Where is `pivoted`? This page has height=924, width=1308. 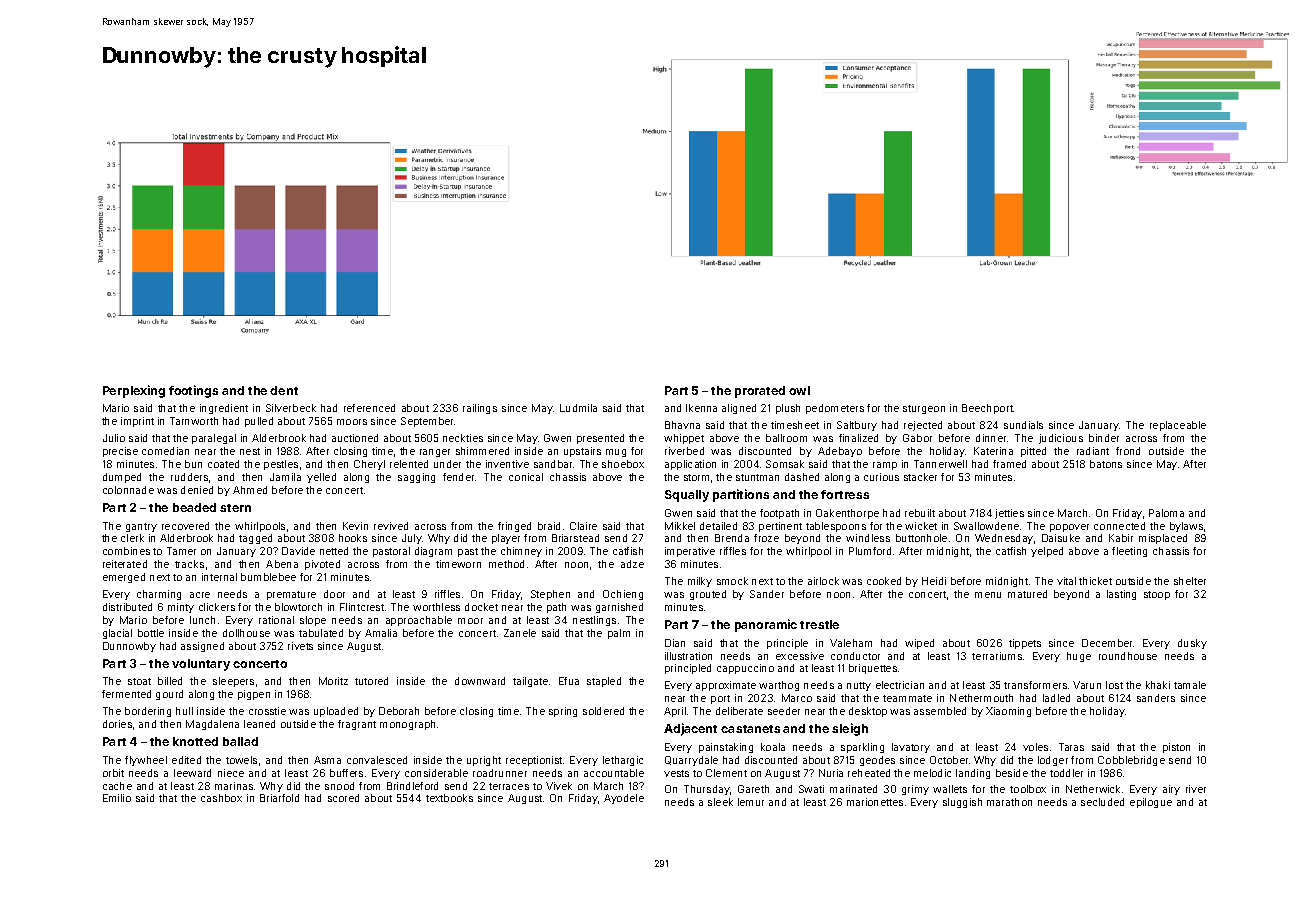 pivoted is located at coordinates (322, 565).
